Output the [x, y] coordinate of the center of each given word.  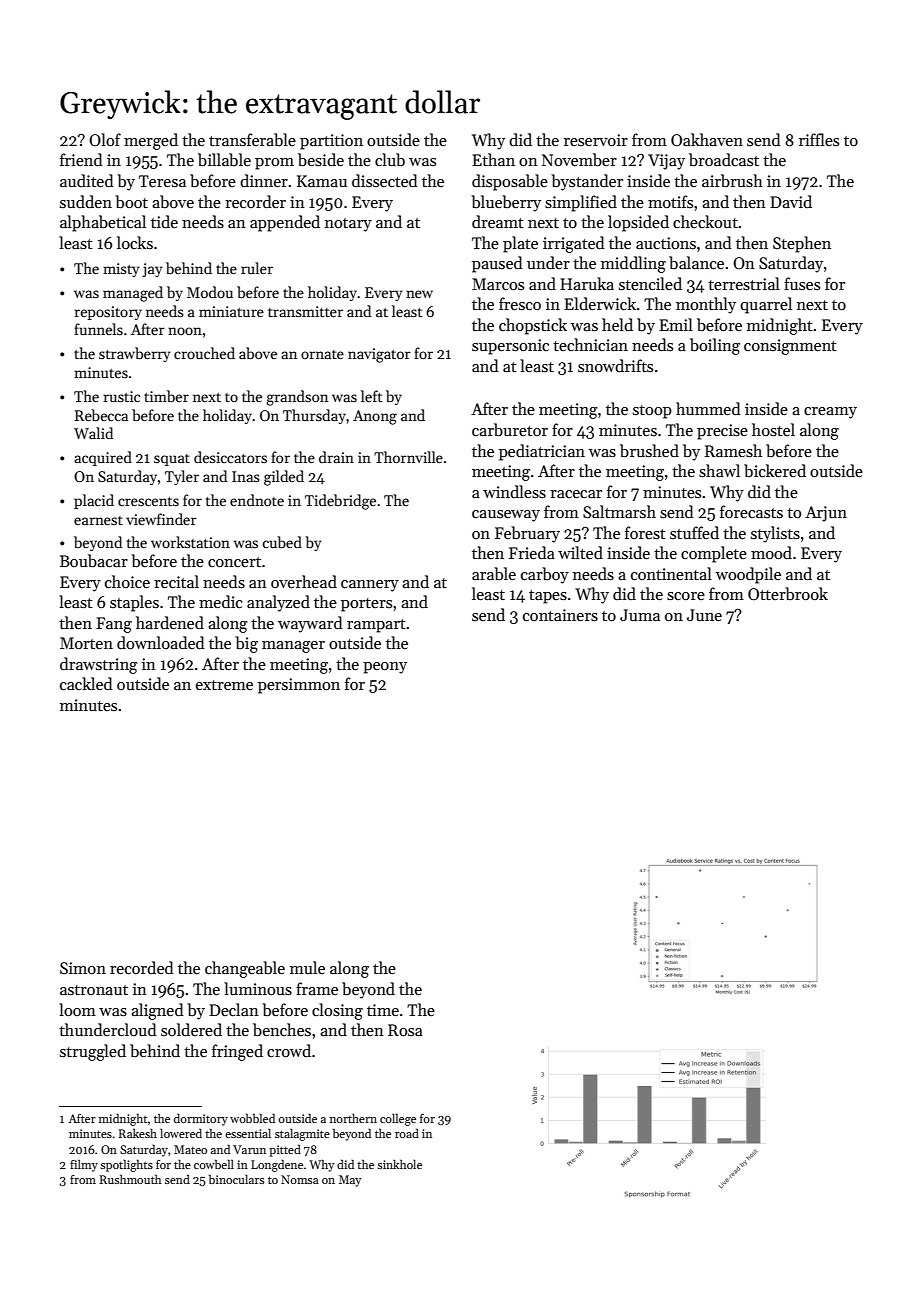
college [398, 1119]
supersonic [510, 347]
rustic [122, 396]
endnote [257, 500]
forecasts [751, 511]
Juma [640, 615]
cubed [282, 542]
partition [331, 142]
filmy [84, 1165]
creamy [830, 413]
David [791, 201]
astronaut [94, 990]
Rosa [405, 1030]
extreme [224, 685]
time [383, 1010]
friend [81, 159]
